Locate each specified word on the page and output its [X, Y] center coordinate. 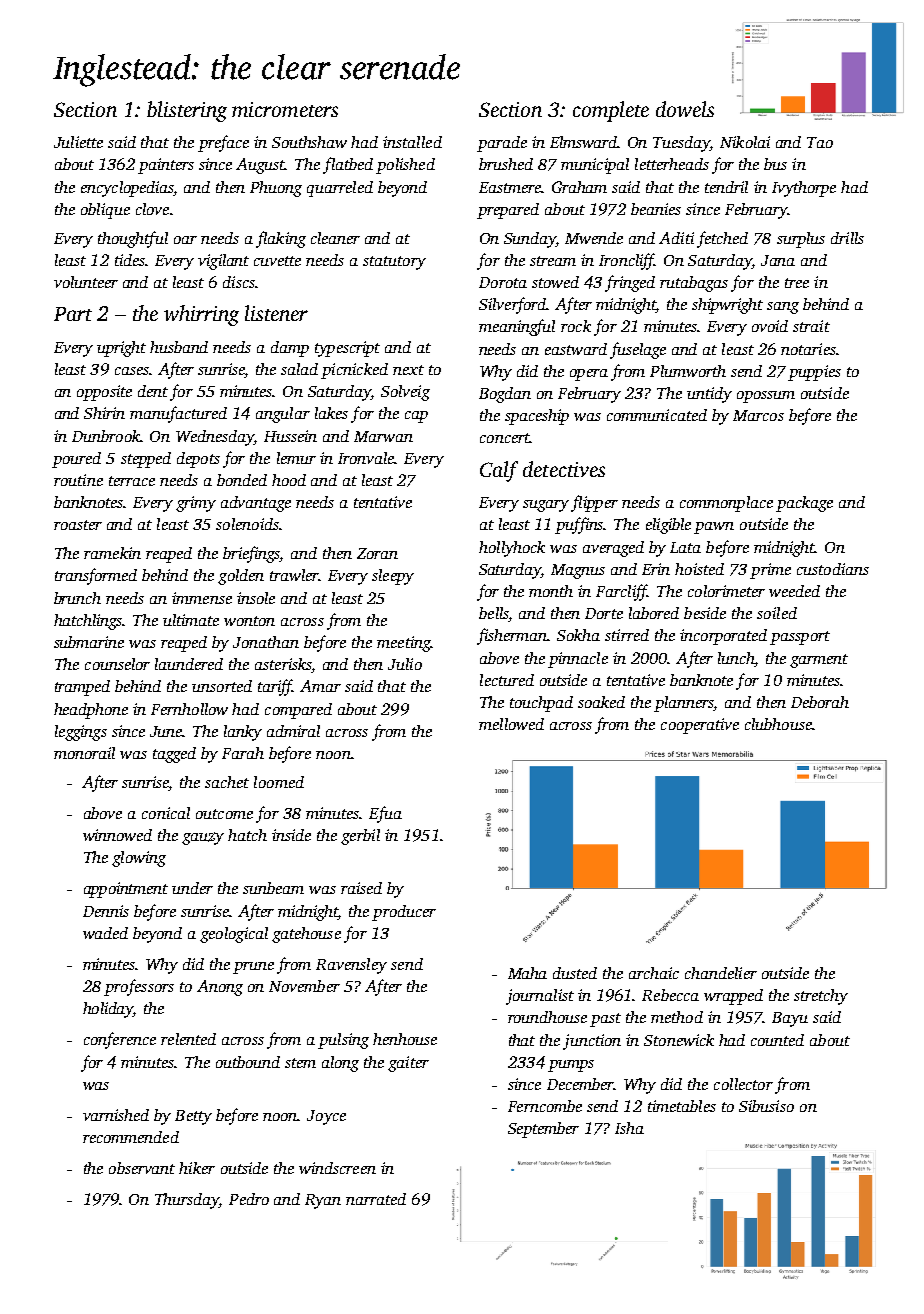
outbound [248, 1062]
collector [743, 1084]
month [551, 591]
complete [611, 111]
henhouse [405, 1039]
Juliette [78, 142]
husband [179, 347]
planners [684, 704]
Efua [385, 814]
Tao [820, 142]
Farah [243, 753]
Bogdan [505, 395]
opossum [766, 397]
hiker [197, 1168]
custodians [833, 569]
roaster [78, 525]
